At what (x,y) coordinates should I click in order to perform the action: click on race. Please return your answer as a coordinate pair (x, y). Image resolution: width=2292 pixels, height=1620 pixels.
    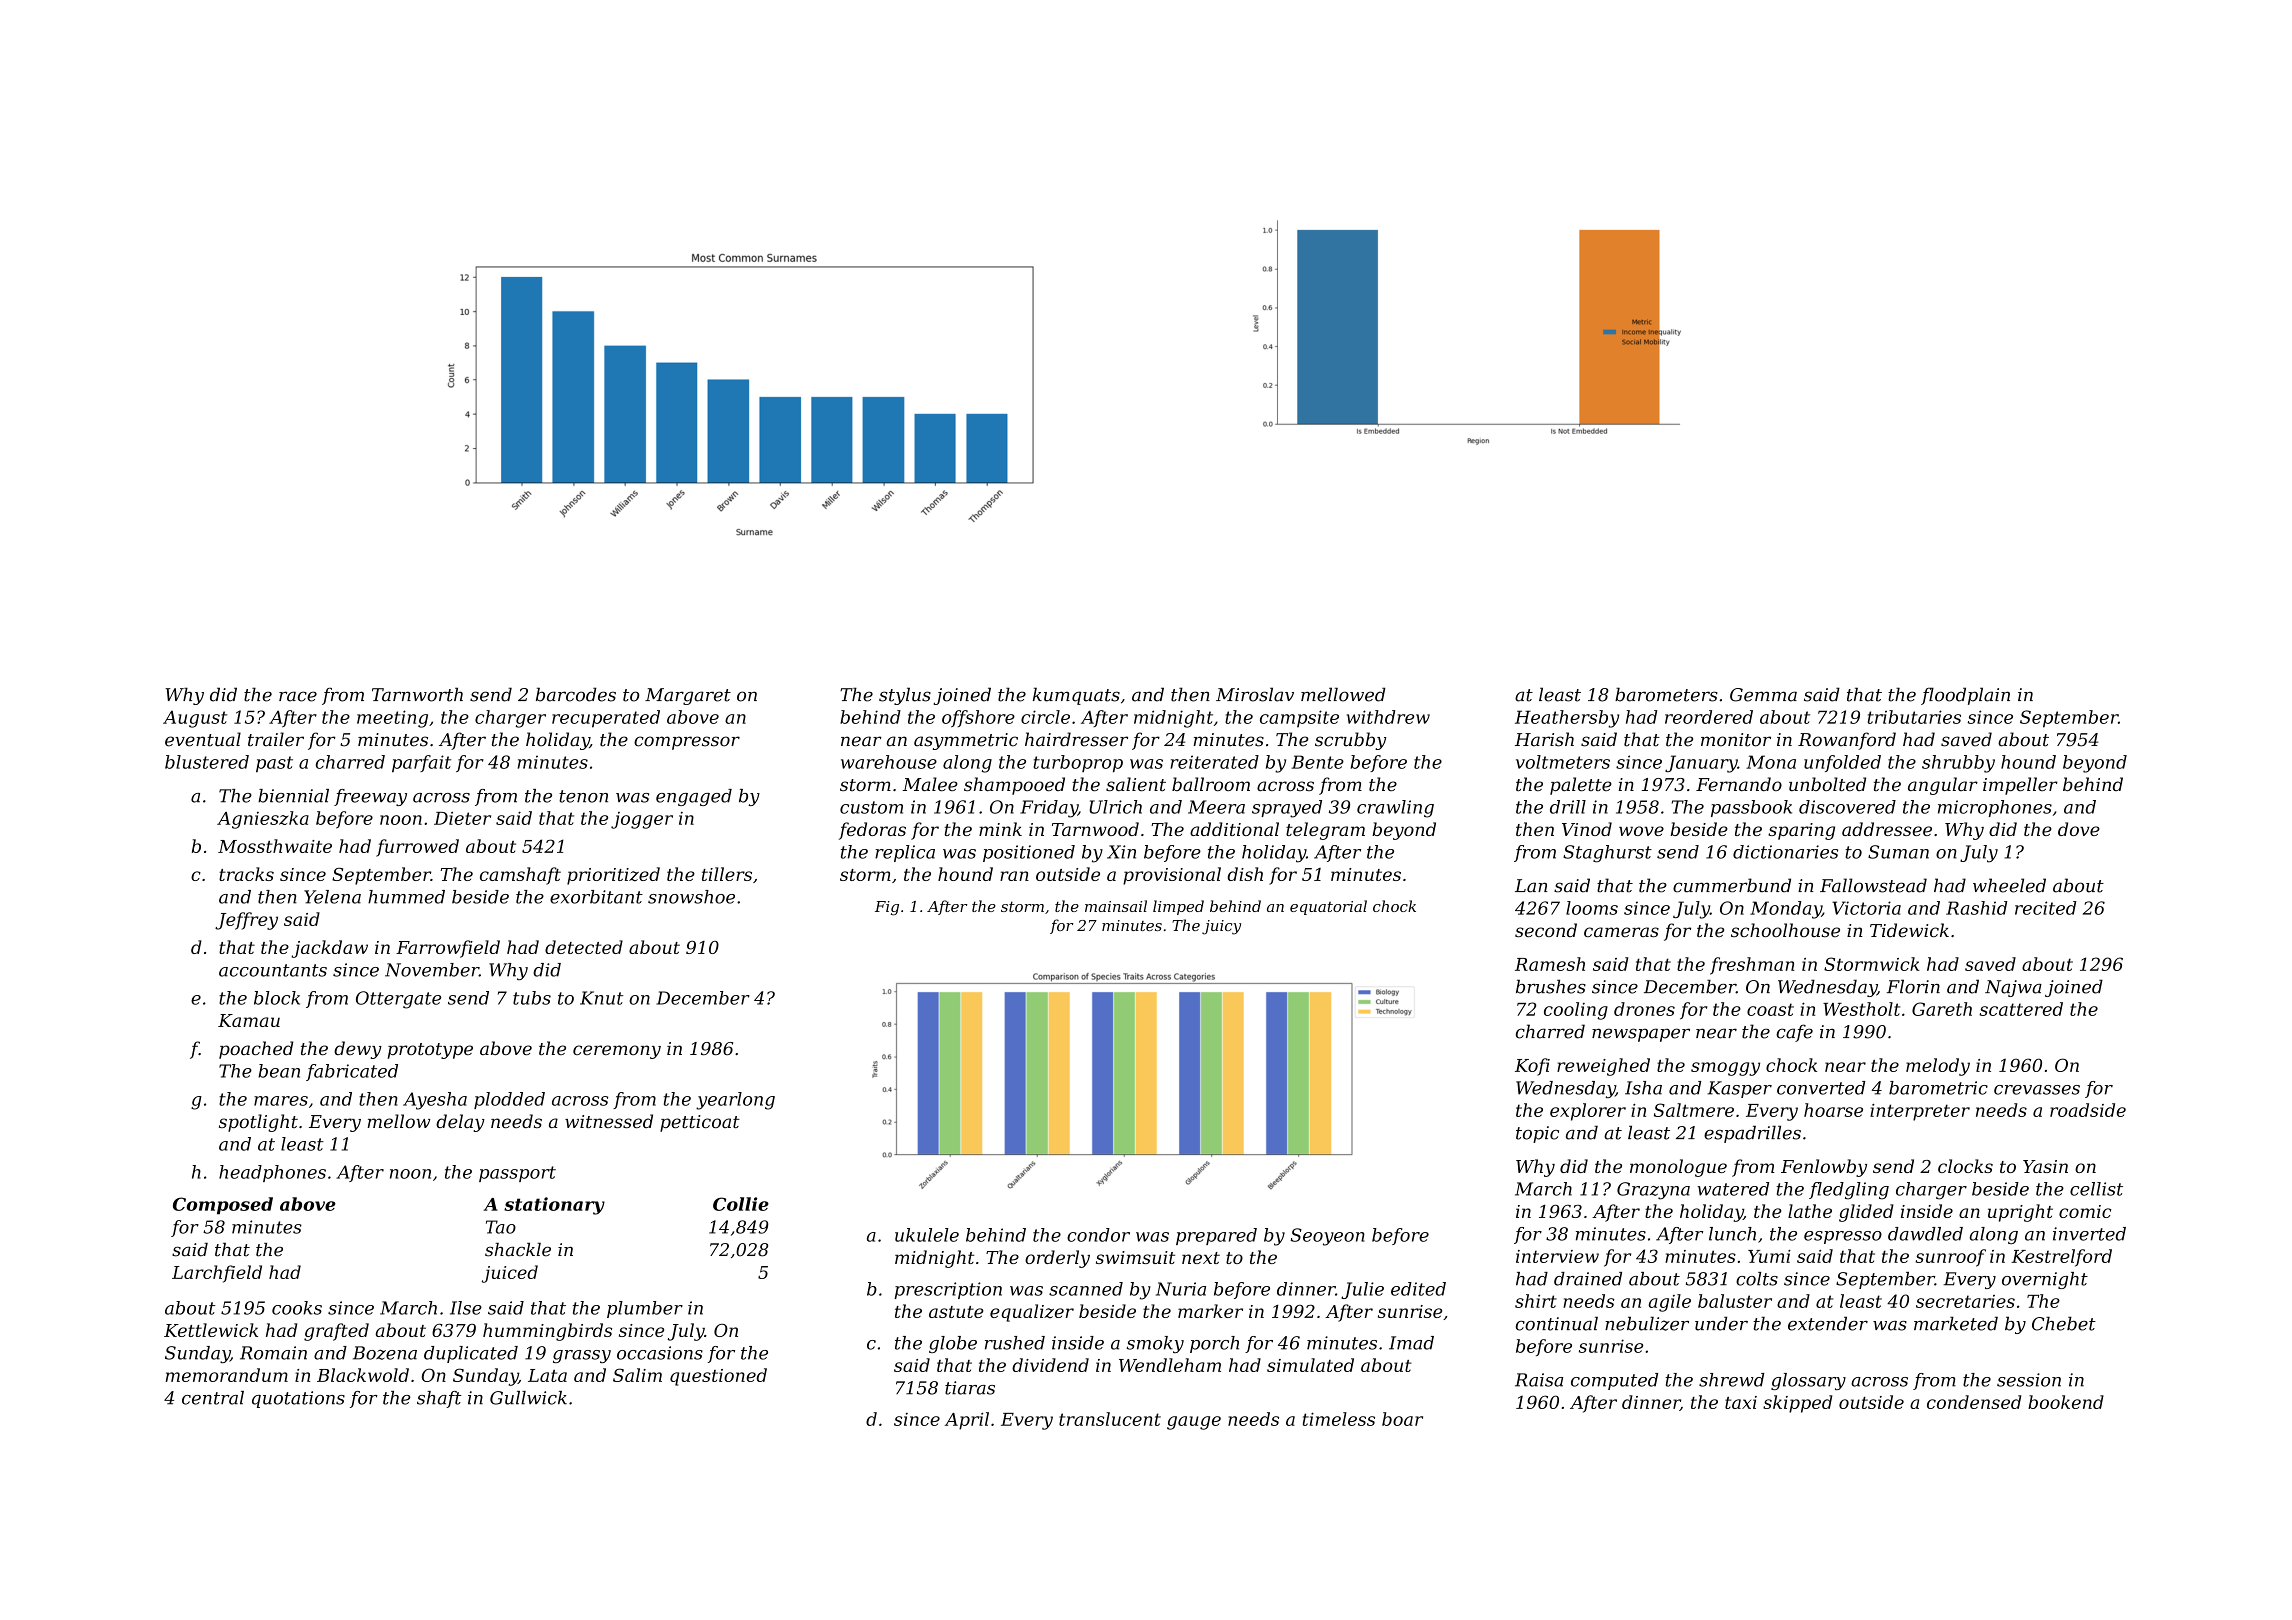
    Looking at the image, I should click on (298, 696).
